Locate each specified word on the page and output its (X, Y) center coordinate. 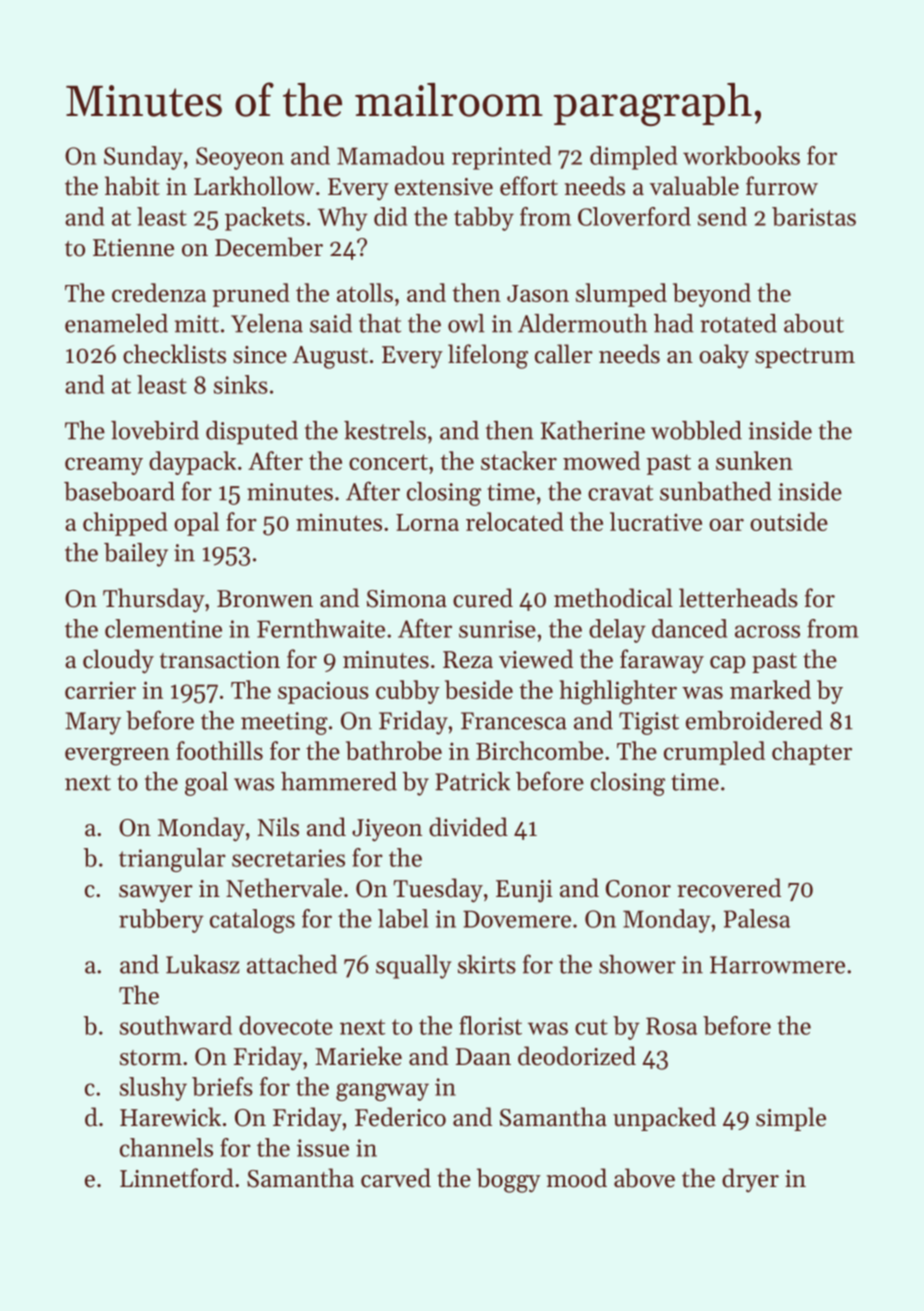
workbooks (741, 155)
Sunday (143, 158)
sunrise (497, 629)
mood (576, 1178)
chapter (812, 753)
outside (789, 521)
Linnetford (177, 1178)
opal (196, 524)
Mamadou (391, 155)
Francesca (514, 721)
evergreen (117, 756)
